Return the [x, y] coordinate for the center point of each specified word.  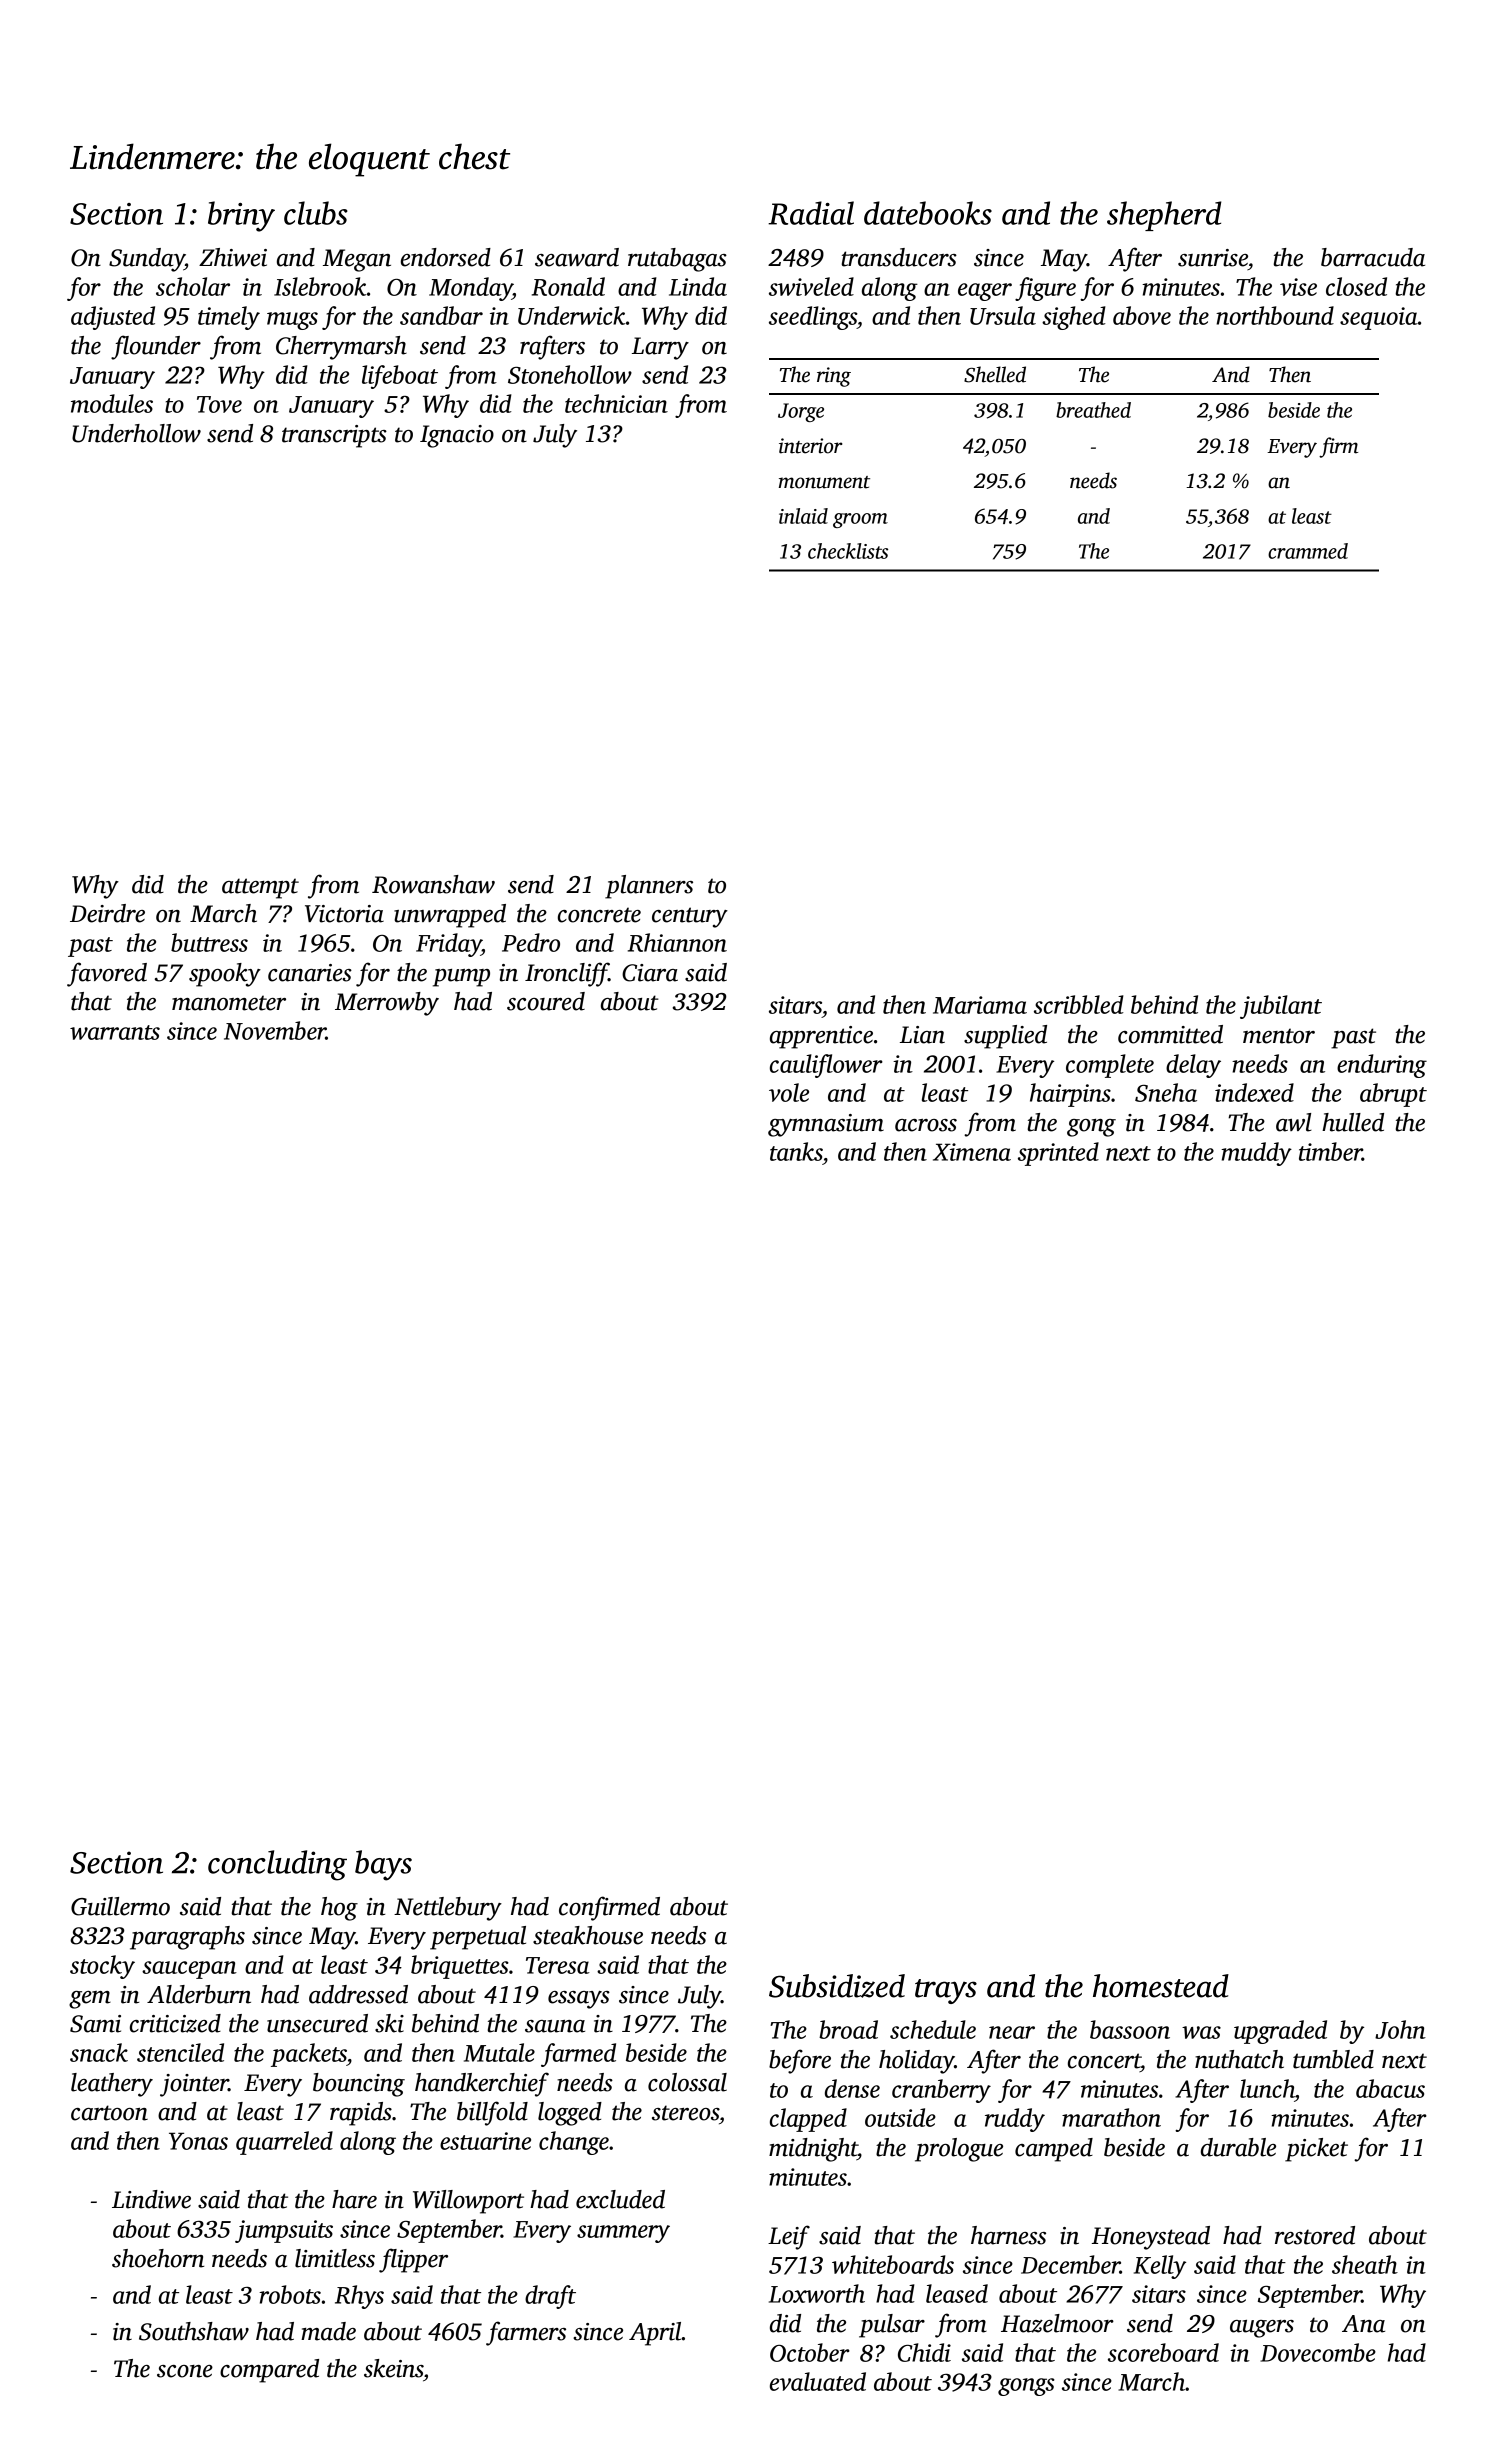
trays [946, 1991]
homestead [1161, 1986]
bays [383, 1865]
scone [185, 2371]
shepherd [1164, 216]
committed [1170, 1034]
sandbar [441, 315]
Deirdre [107, 913]
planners [649, 887]
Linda [698, 286]
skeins [393, 2368]
